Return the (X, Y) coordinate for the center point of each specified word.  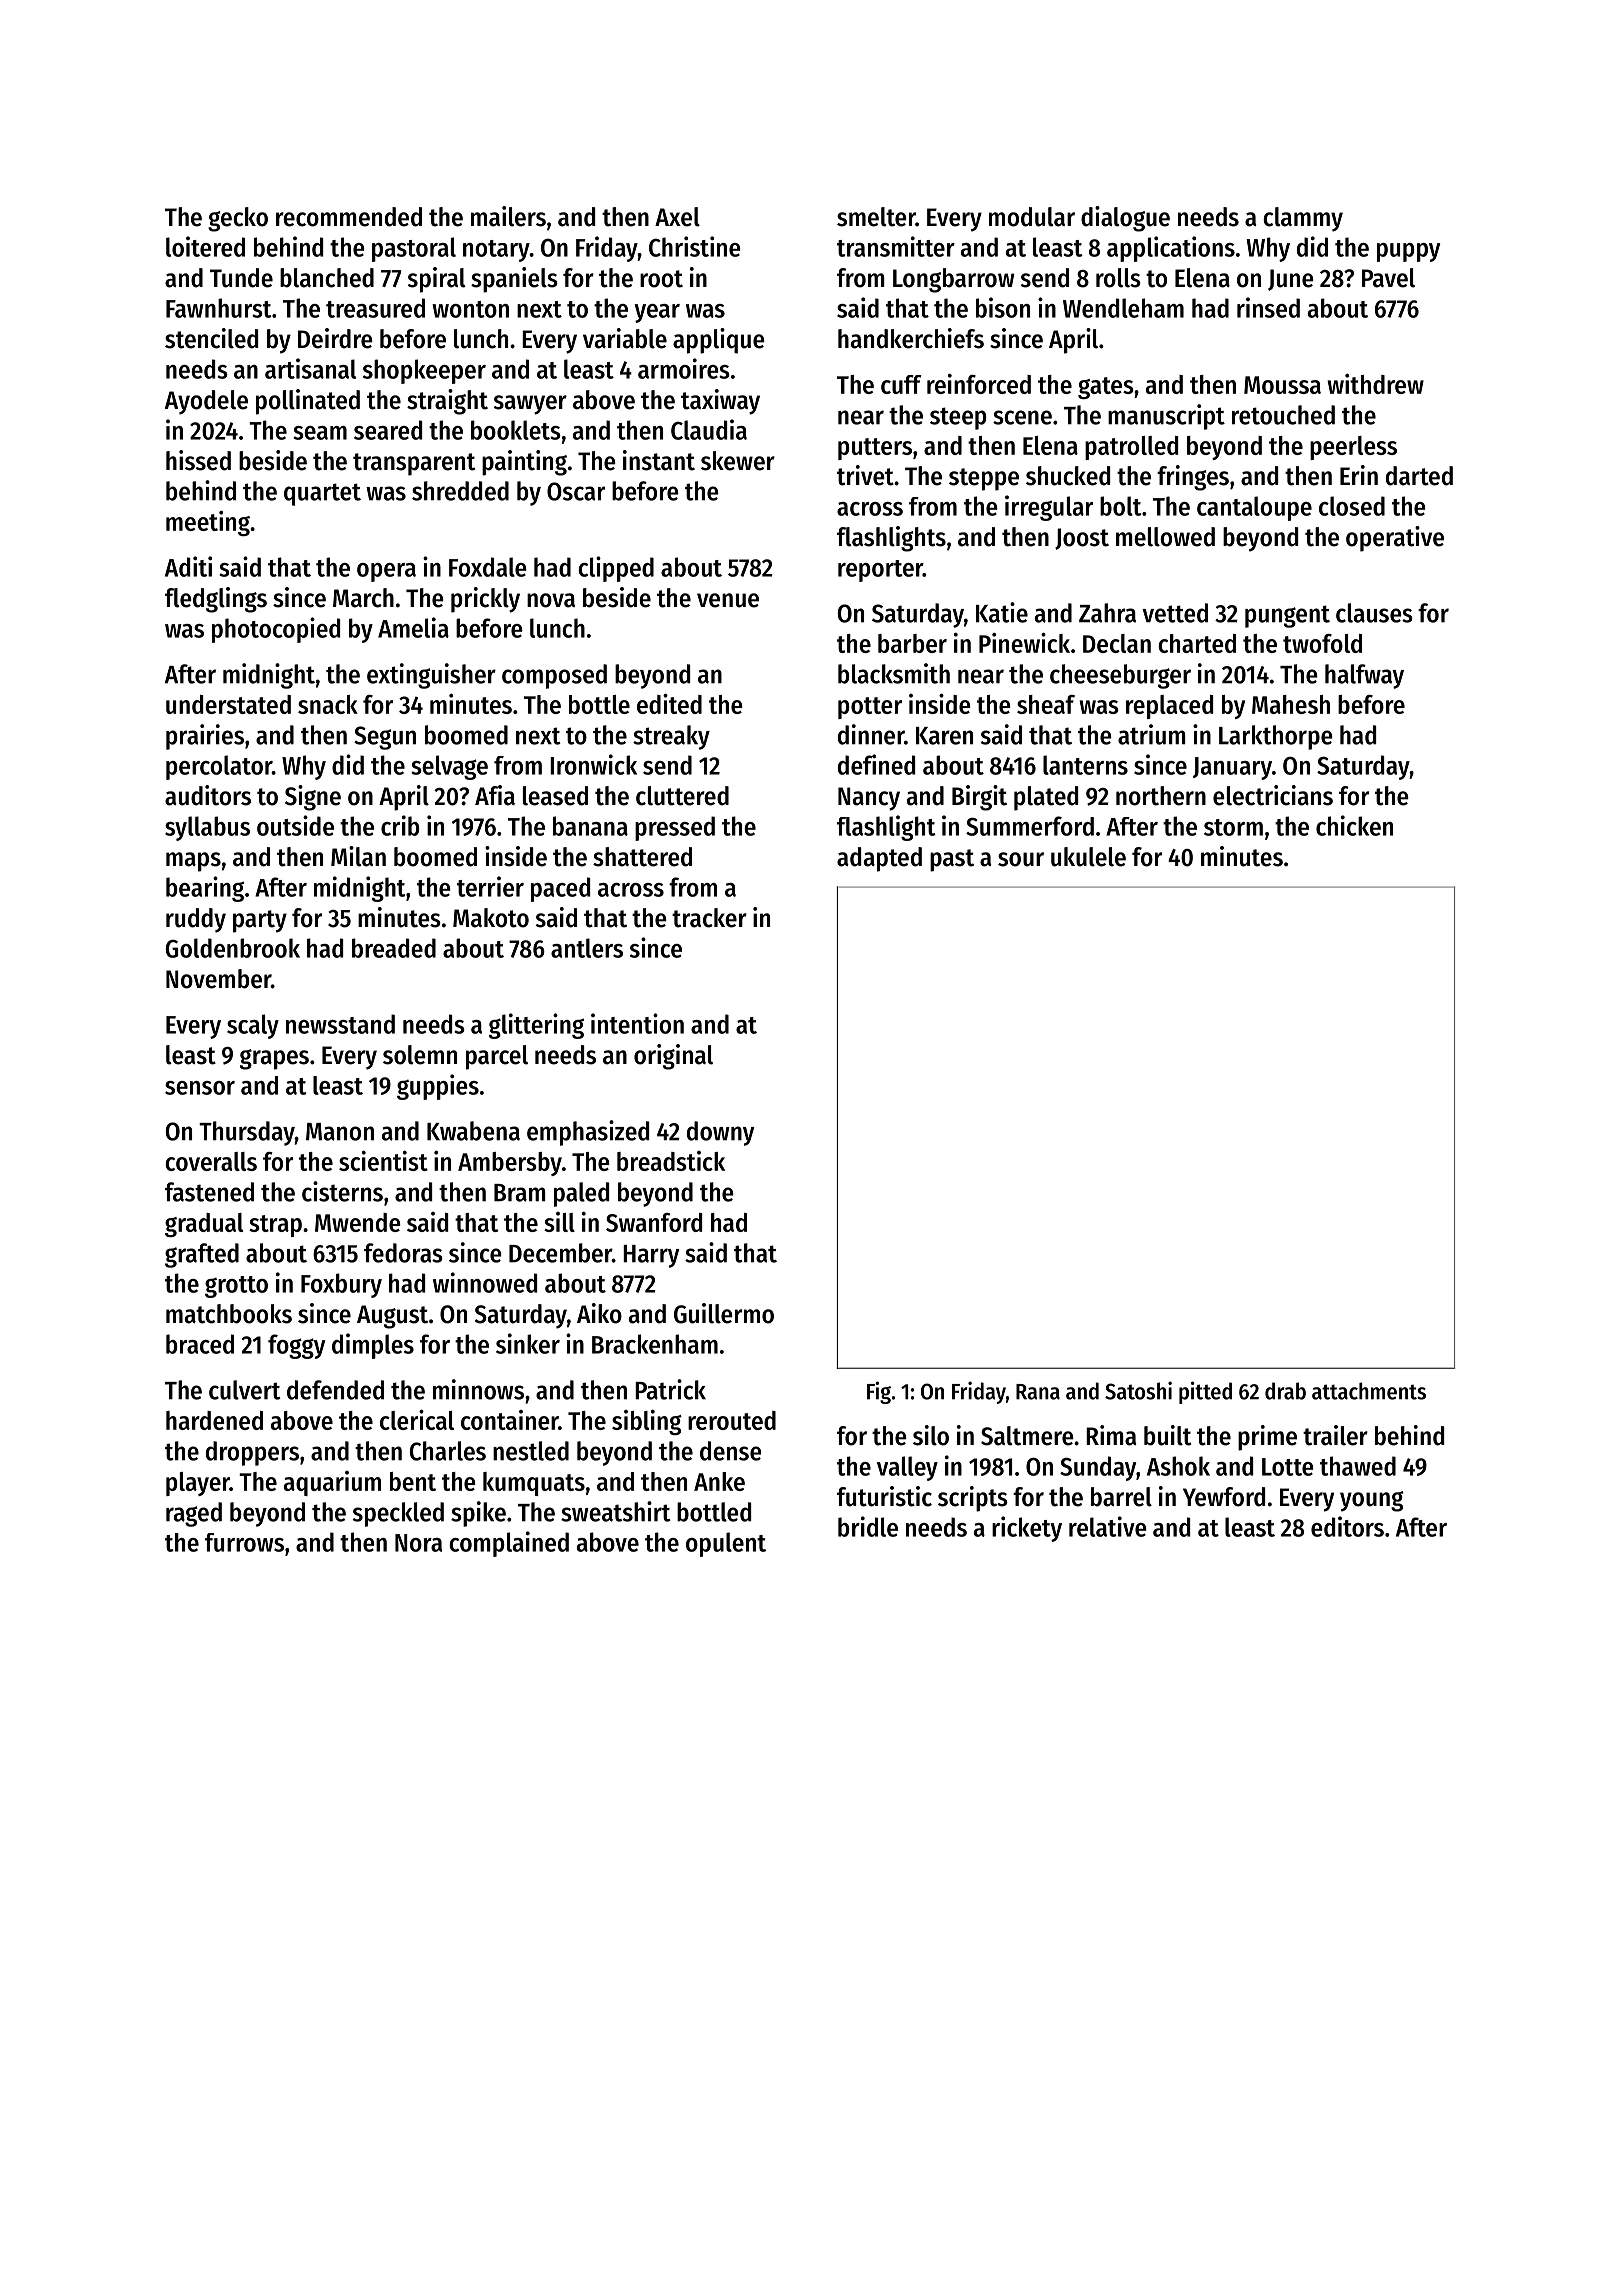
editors (1347, 1526)
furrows (244, 1542)
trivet (865, 475)
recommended (349, 217)
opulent (726, 1544)
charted (1197, 643)
